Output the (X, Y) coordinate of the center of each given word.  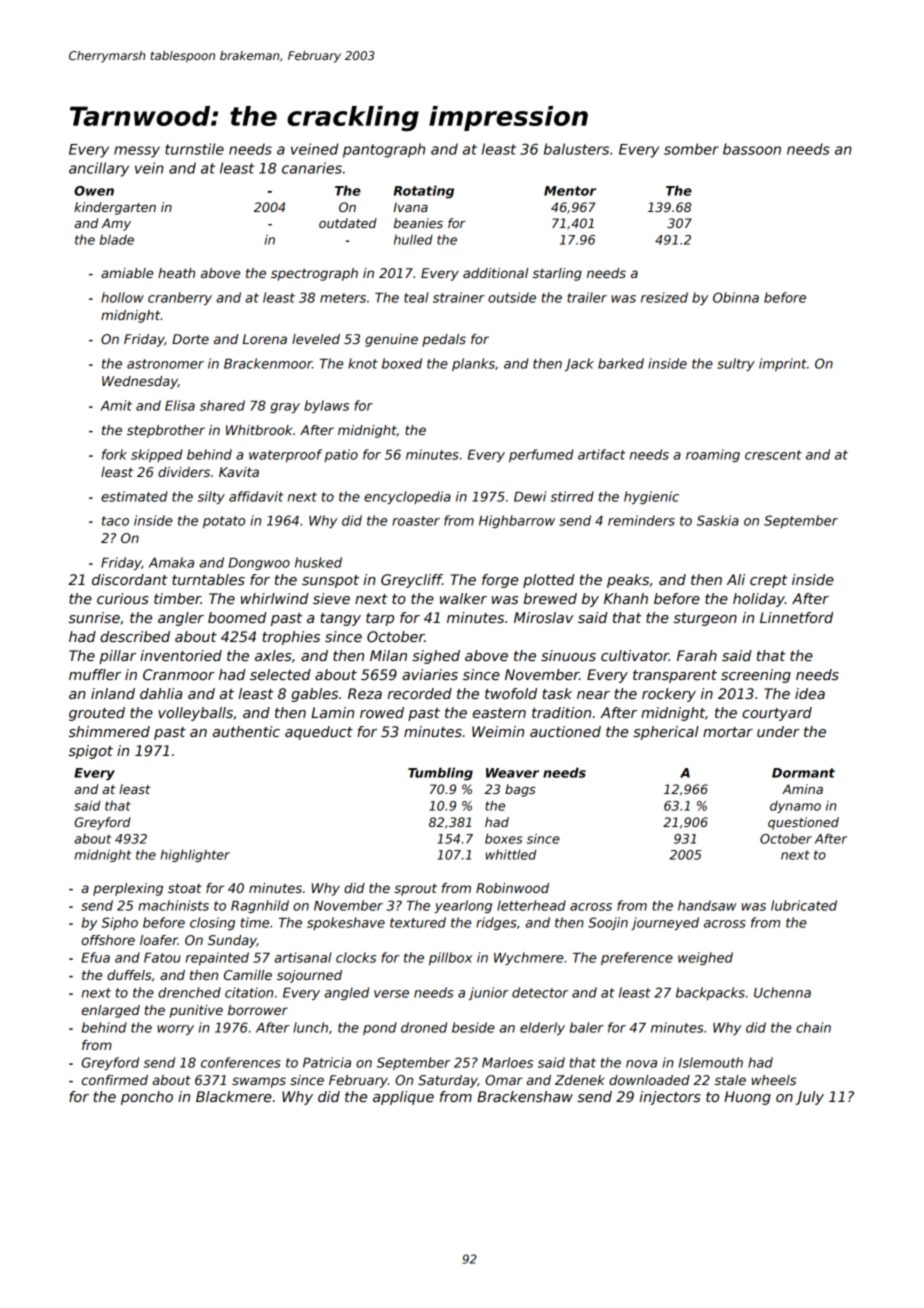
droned (424, 1027)
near (593, 695)
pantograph (384, 150)
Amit (116, 405)
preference (637, 958)
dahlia (161, 693)
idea (810, 693)
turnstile (194, 149)
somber (691, 149)
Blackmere (234, 1096)
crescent (773, 455)
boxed (402, 363)
